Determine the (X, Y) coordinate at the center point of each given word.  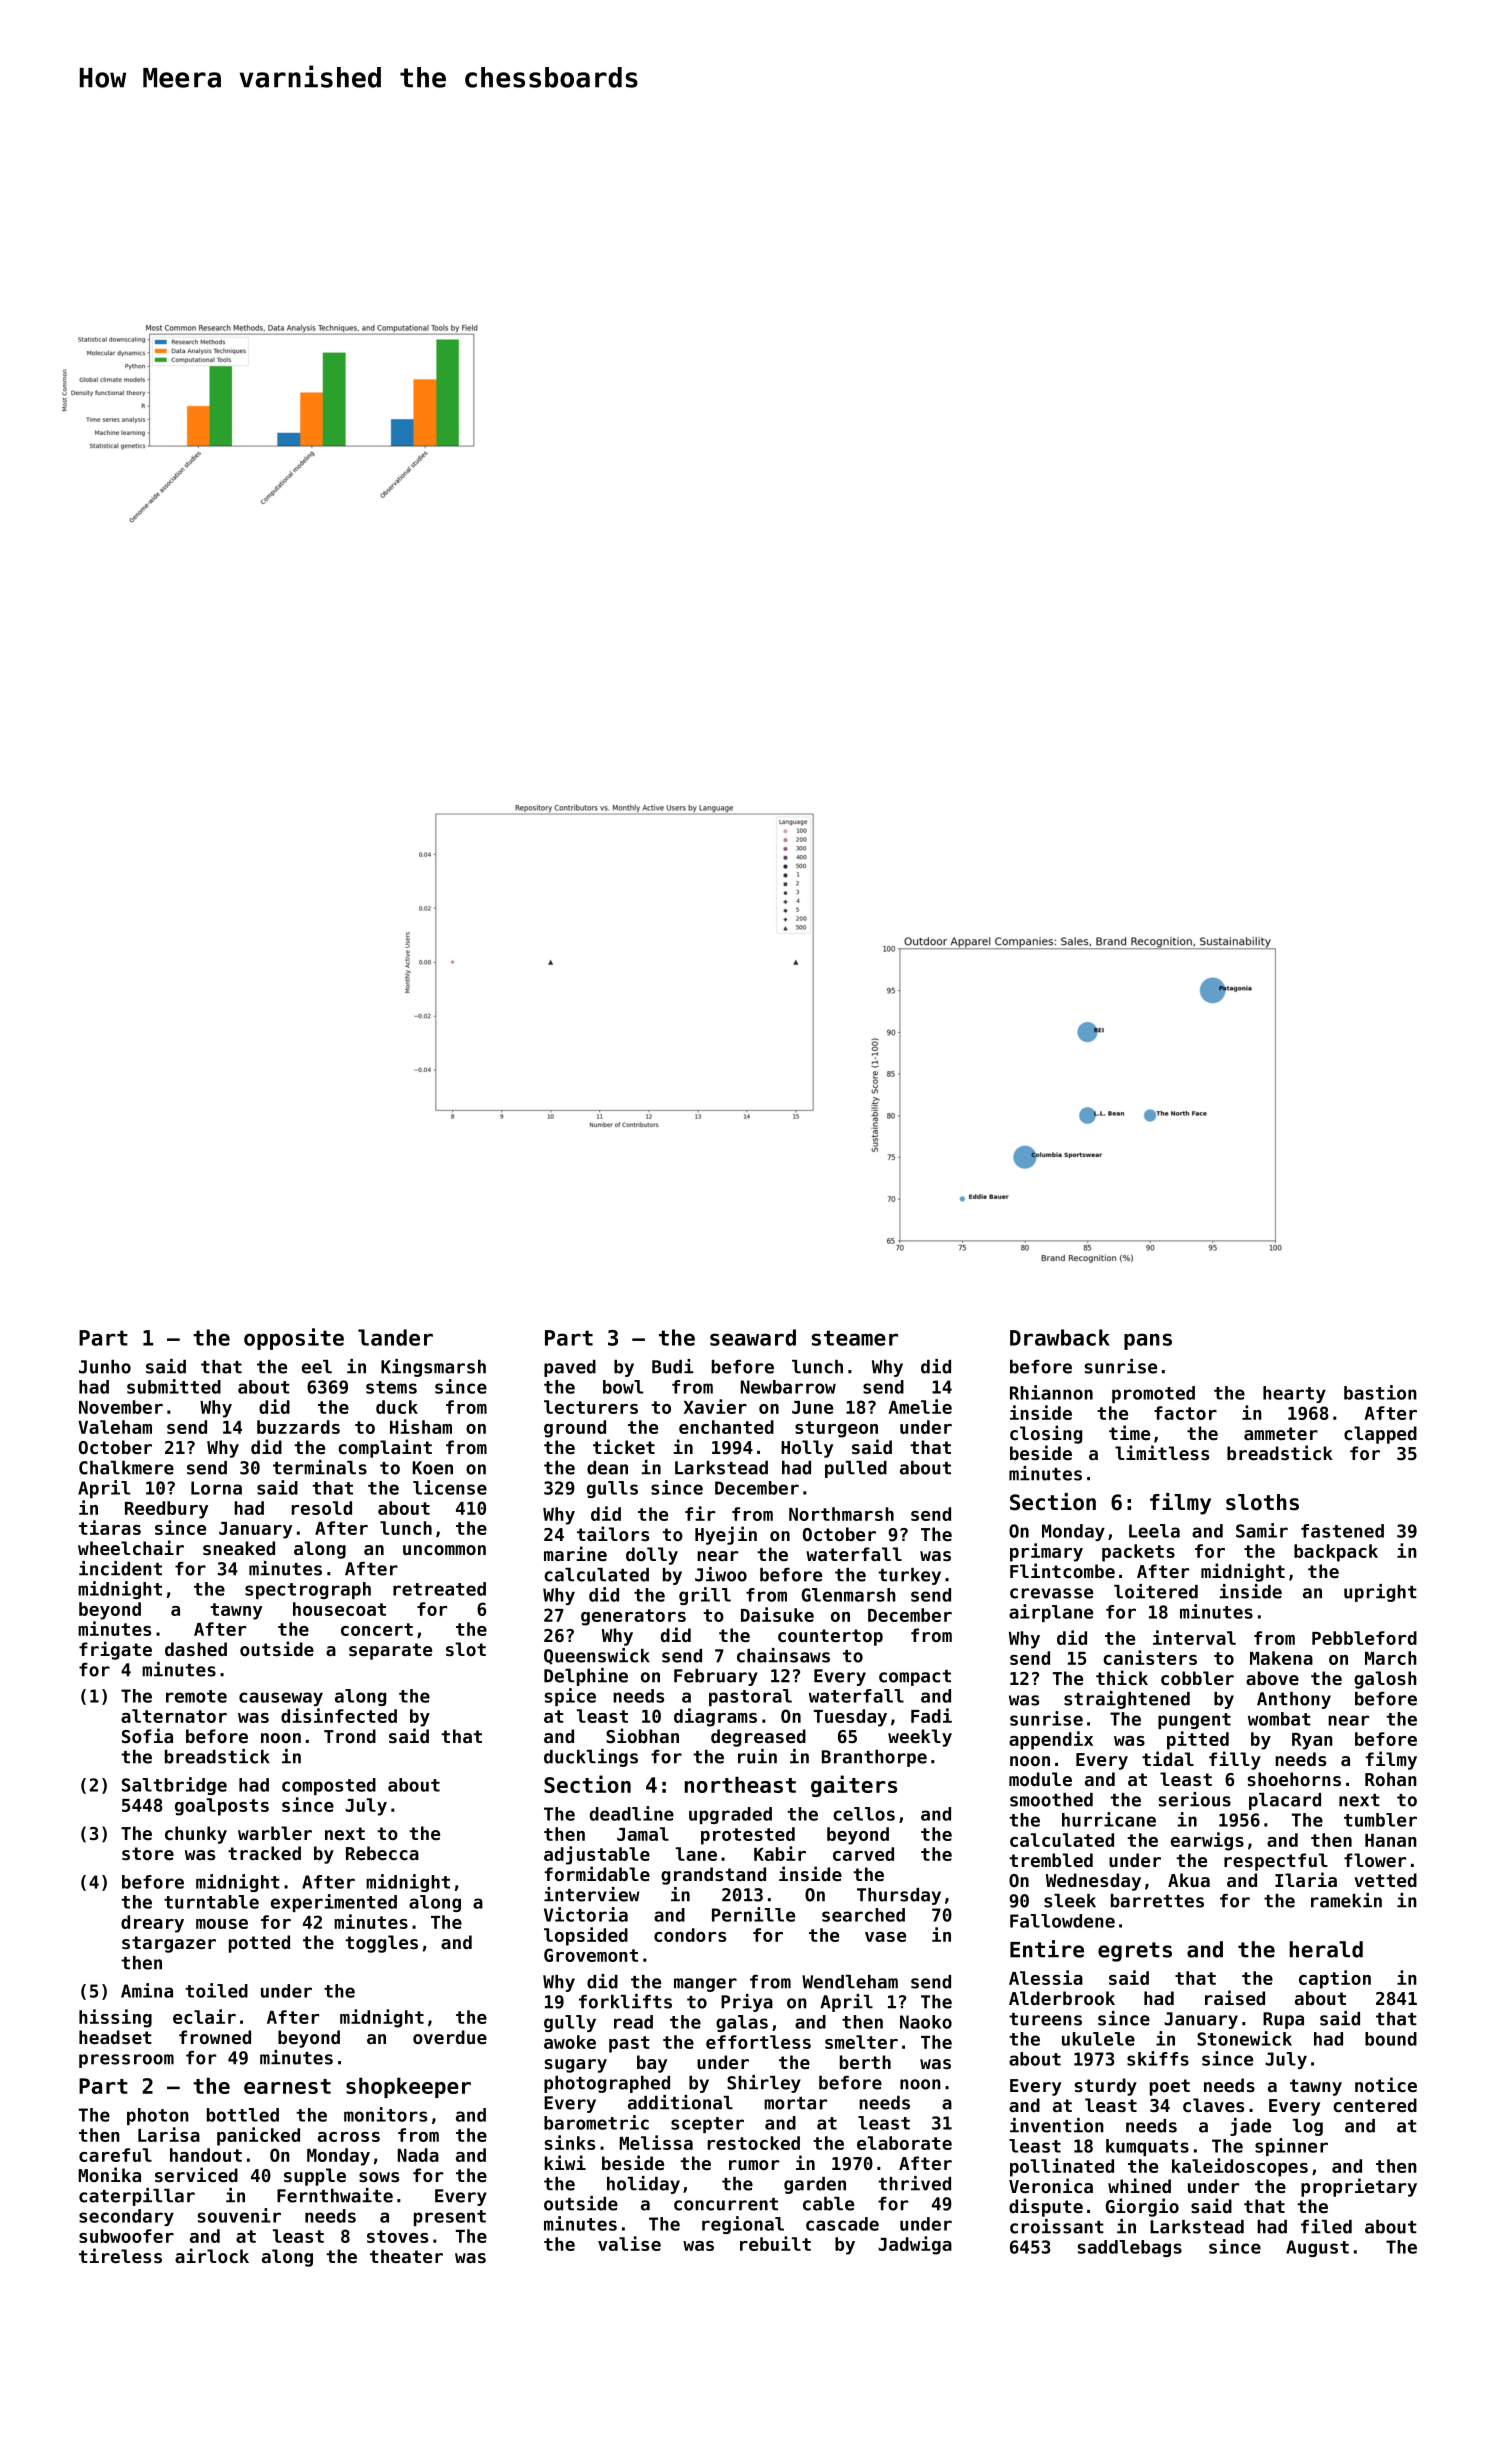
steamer (855, 1338)
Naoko (926, 2022)
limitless (1162, 1452)
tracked (264, 1853)
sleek (1070, 1901)
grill (705, 1596)
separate (390, 1651)
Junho (105, 1367)
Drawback (1060, 1337)
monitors (385, 2114)
